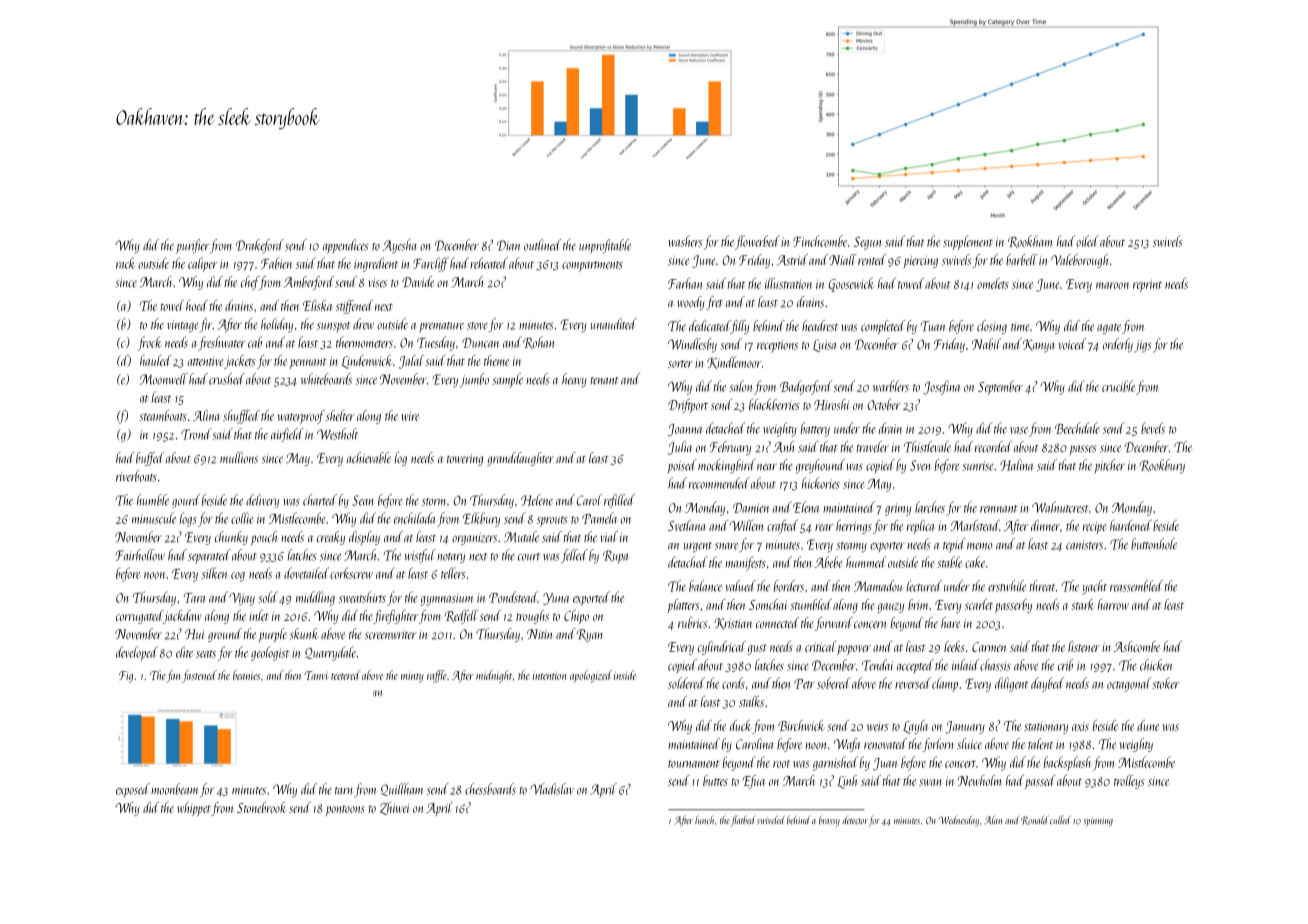 The width and height of the screenshot is (1308, 924). What do you see at coordinates (260, 246) in the screenshot?
I see `Drakeford` at bounding box center [260, 246].
